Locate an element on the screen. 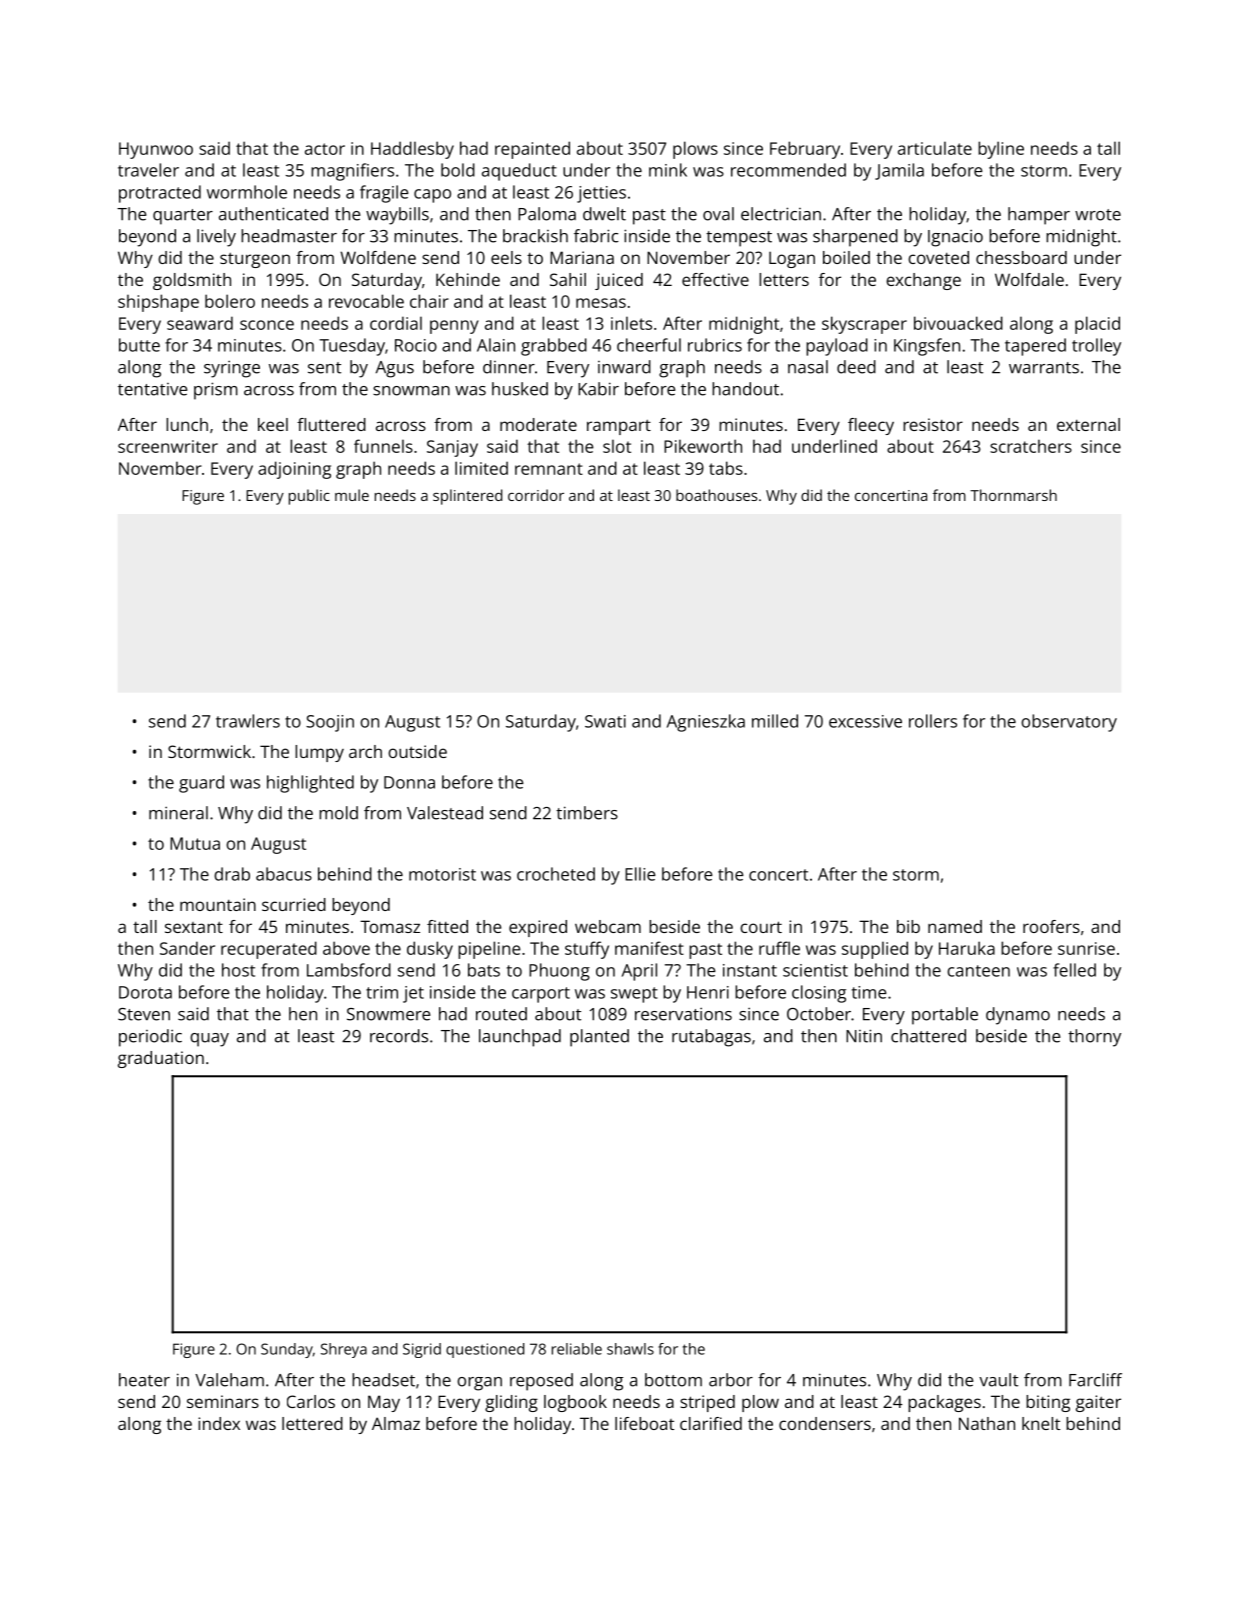 The width and height of the screenshot is (1239, 1604). Kingsfen is located at coordinates (927, 347).
